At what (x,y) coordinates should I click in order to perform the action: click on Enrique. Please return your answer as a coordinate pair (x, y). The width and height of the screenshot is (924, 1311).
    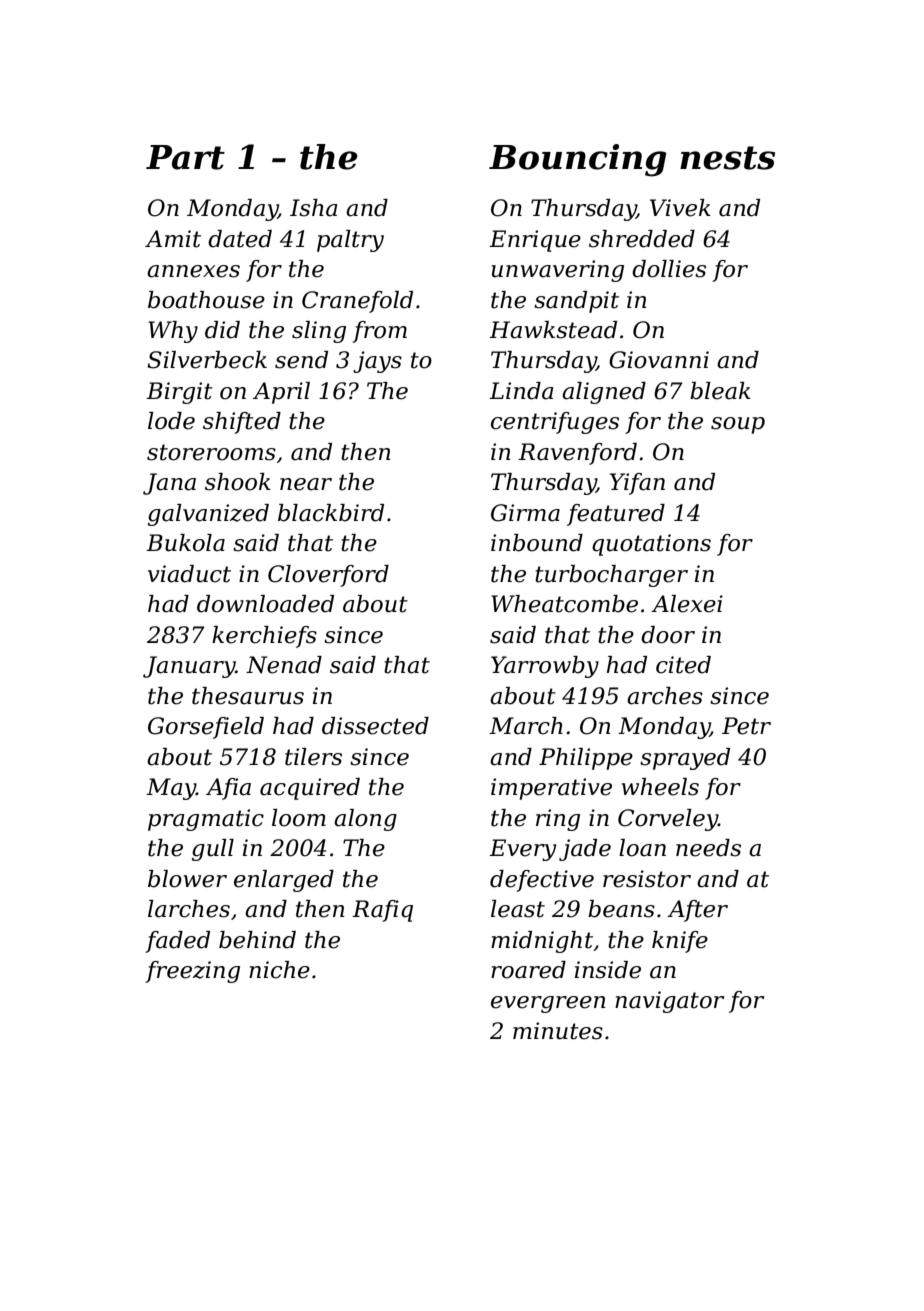
    Looking at the image, I should click on (535, 241).
